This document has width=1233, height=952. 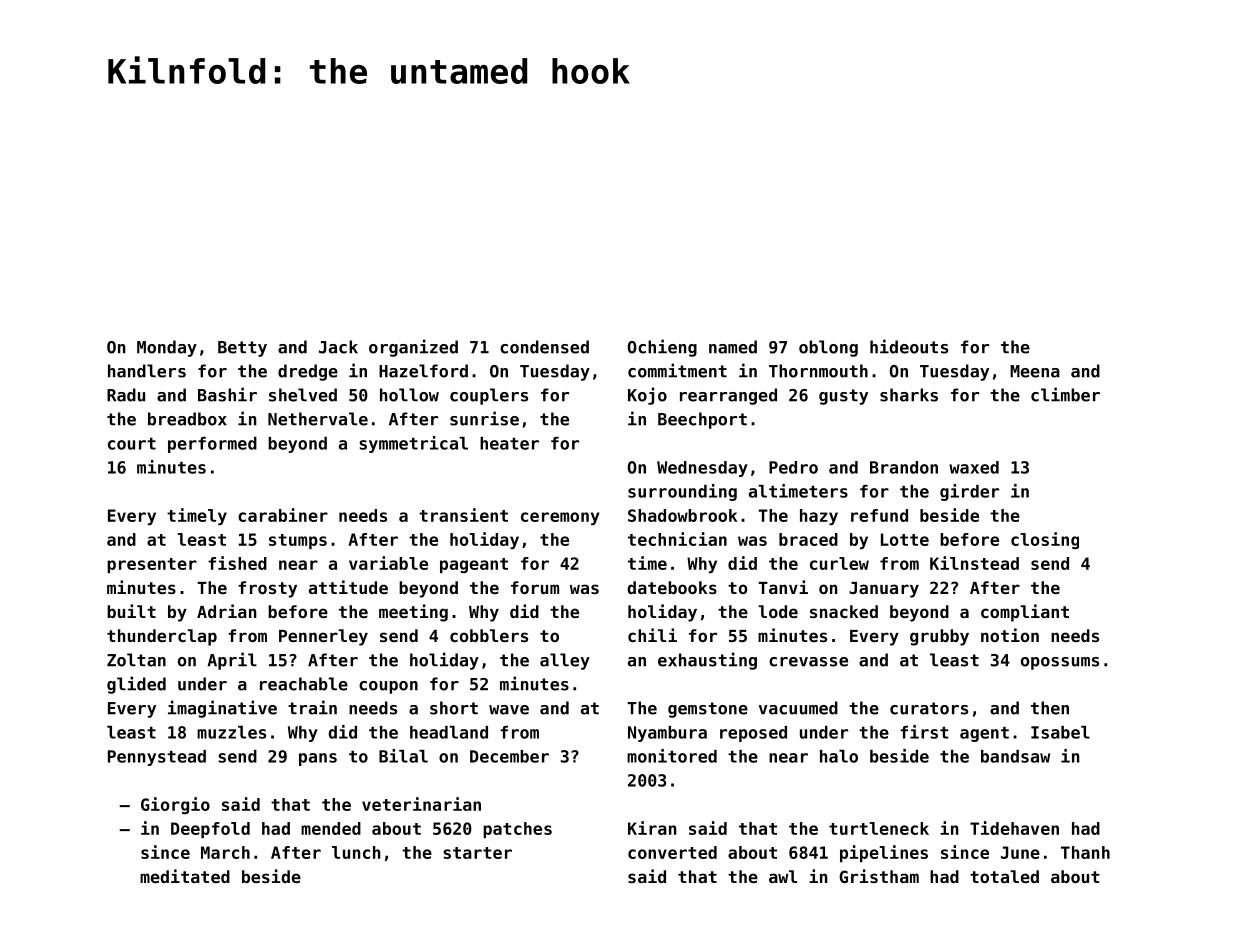 What do you see at coordinates (884, 590) in the document?
I see `January` at bounding box center [884, 590].
